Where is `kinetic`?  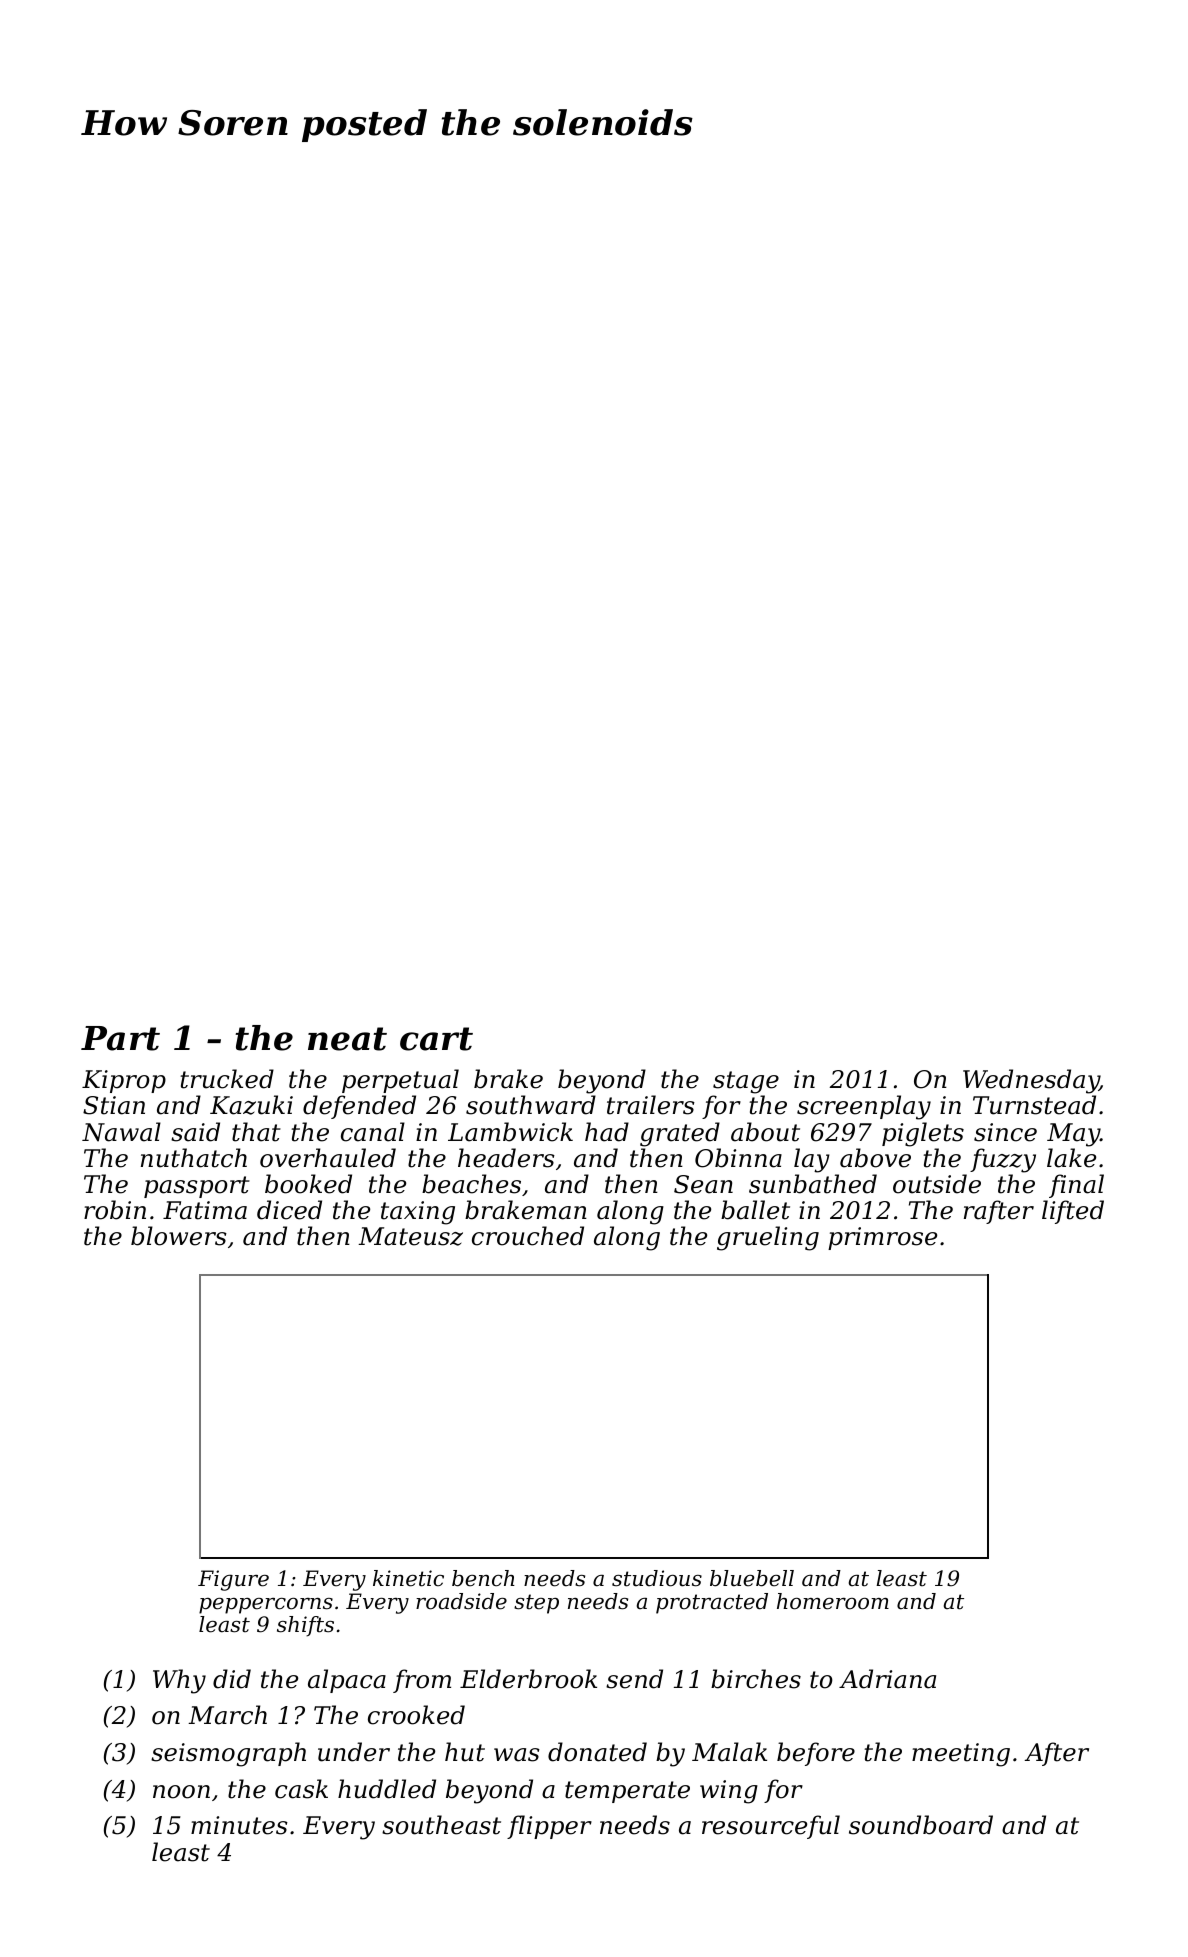 kinetic is located at coordinates (408, 1578).
